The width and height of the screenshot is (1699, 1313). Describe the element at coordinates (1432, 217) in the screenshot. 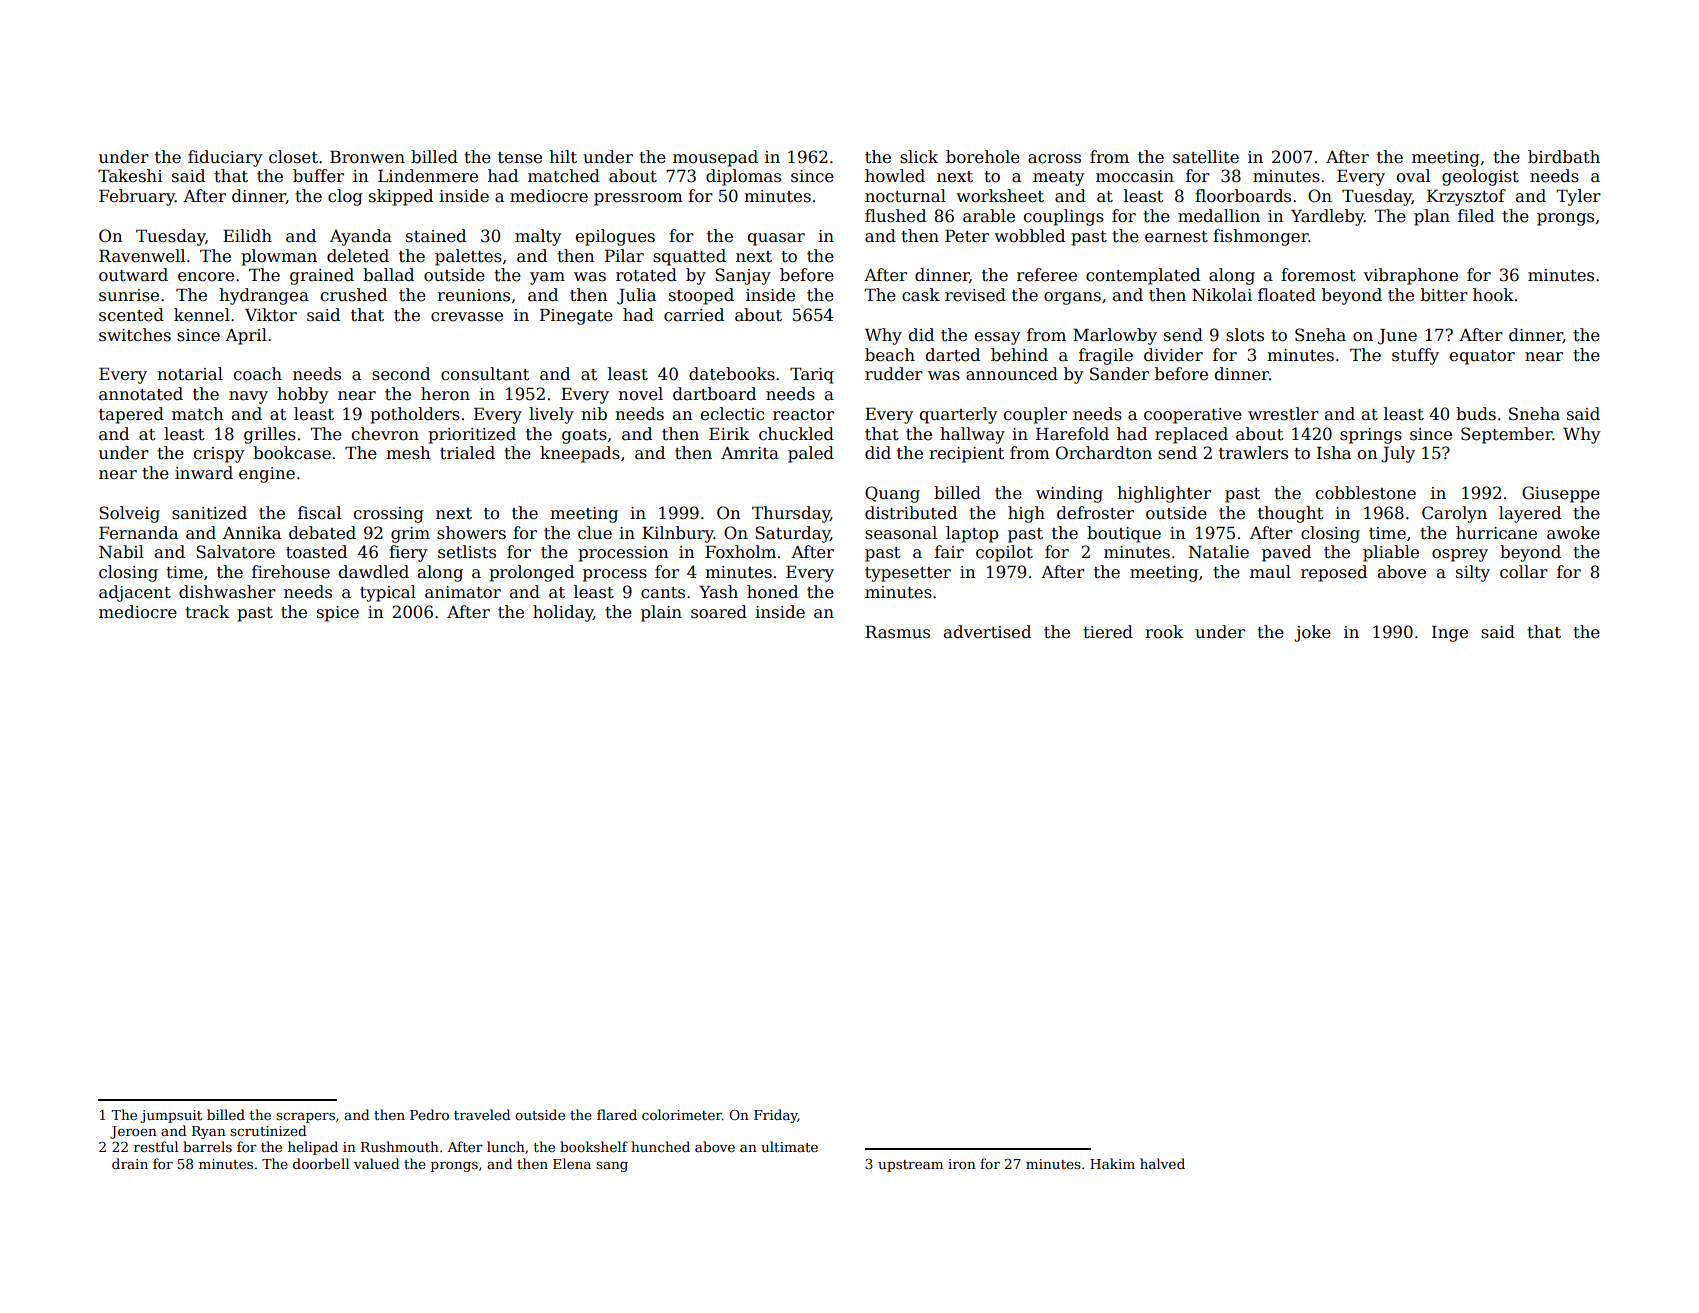

I see `plan` at that location.
